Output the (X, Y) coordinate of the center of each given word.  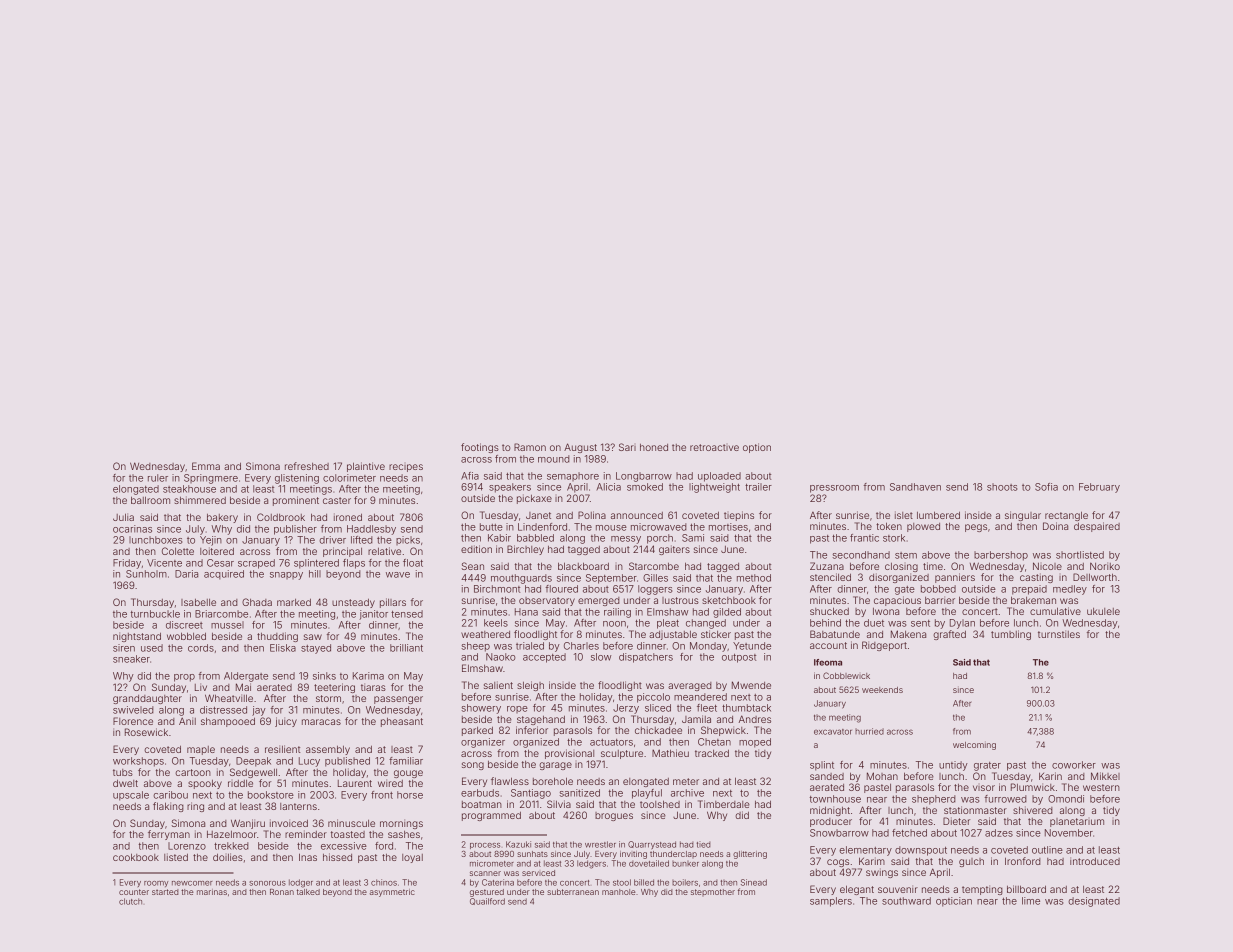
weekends (882, 690)
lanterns (298, 806)
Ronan (282, 892)
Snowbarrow (839, 833)
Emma (206, 466)
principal (342, 552)
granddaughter (147, 699)
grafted (949, 635)
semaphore (573, 476)
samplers (831, 902)
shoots (1002, 487)
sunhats (532, 854)
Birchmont (497, 589)
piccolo (653, 698)
